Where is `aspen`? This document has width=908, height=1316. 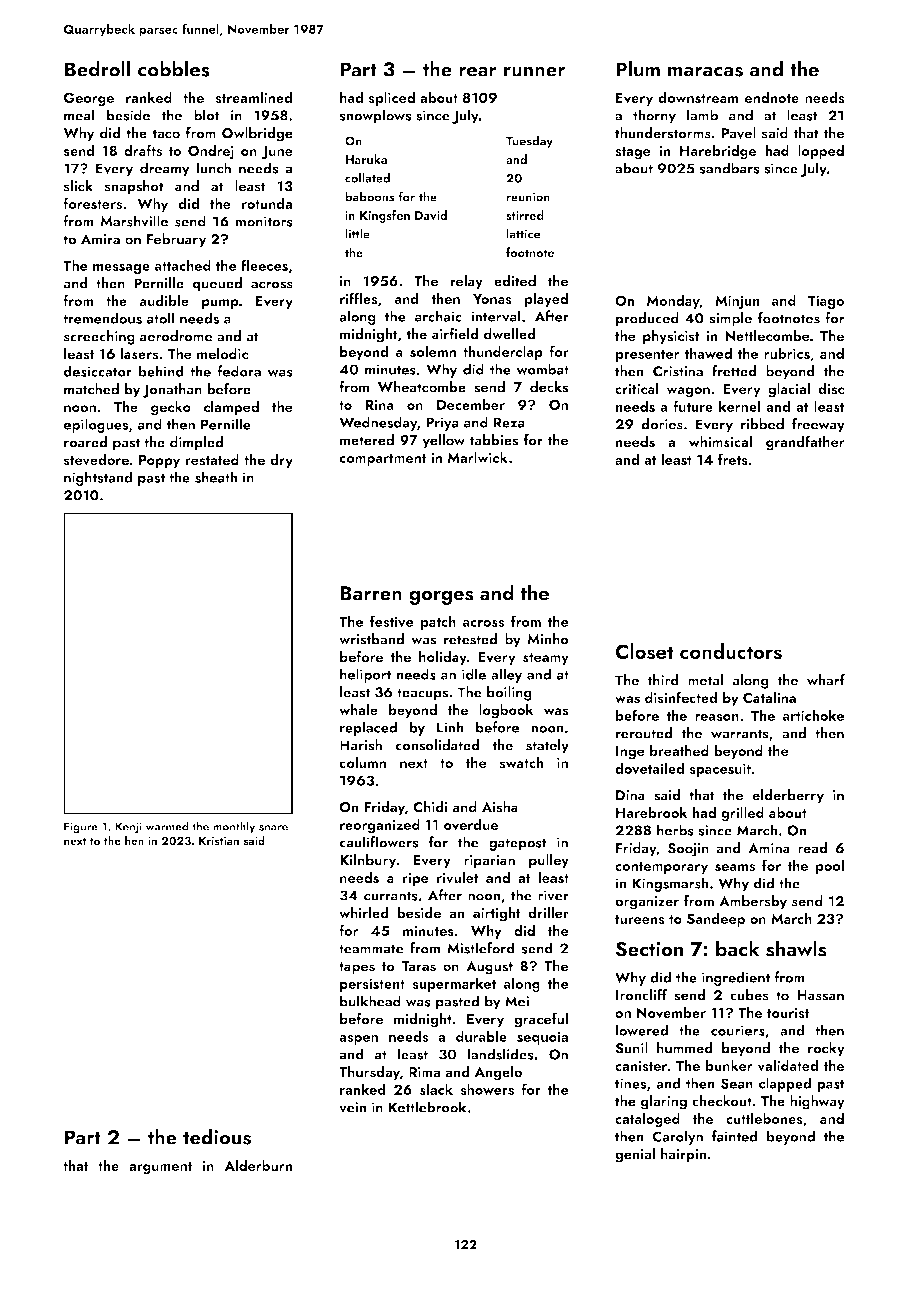 aspen is located at coordinates (358, 1040).
